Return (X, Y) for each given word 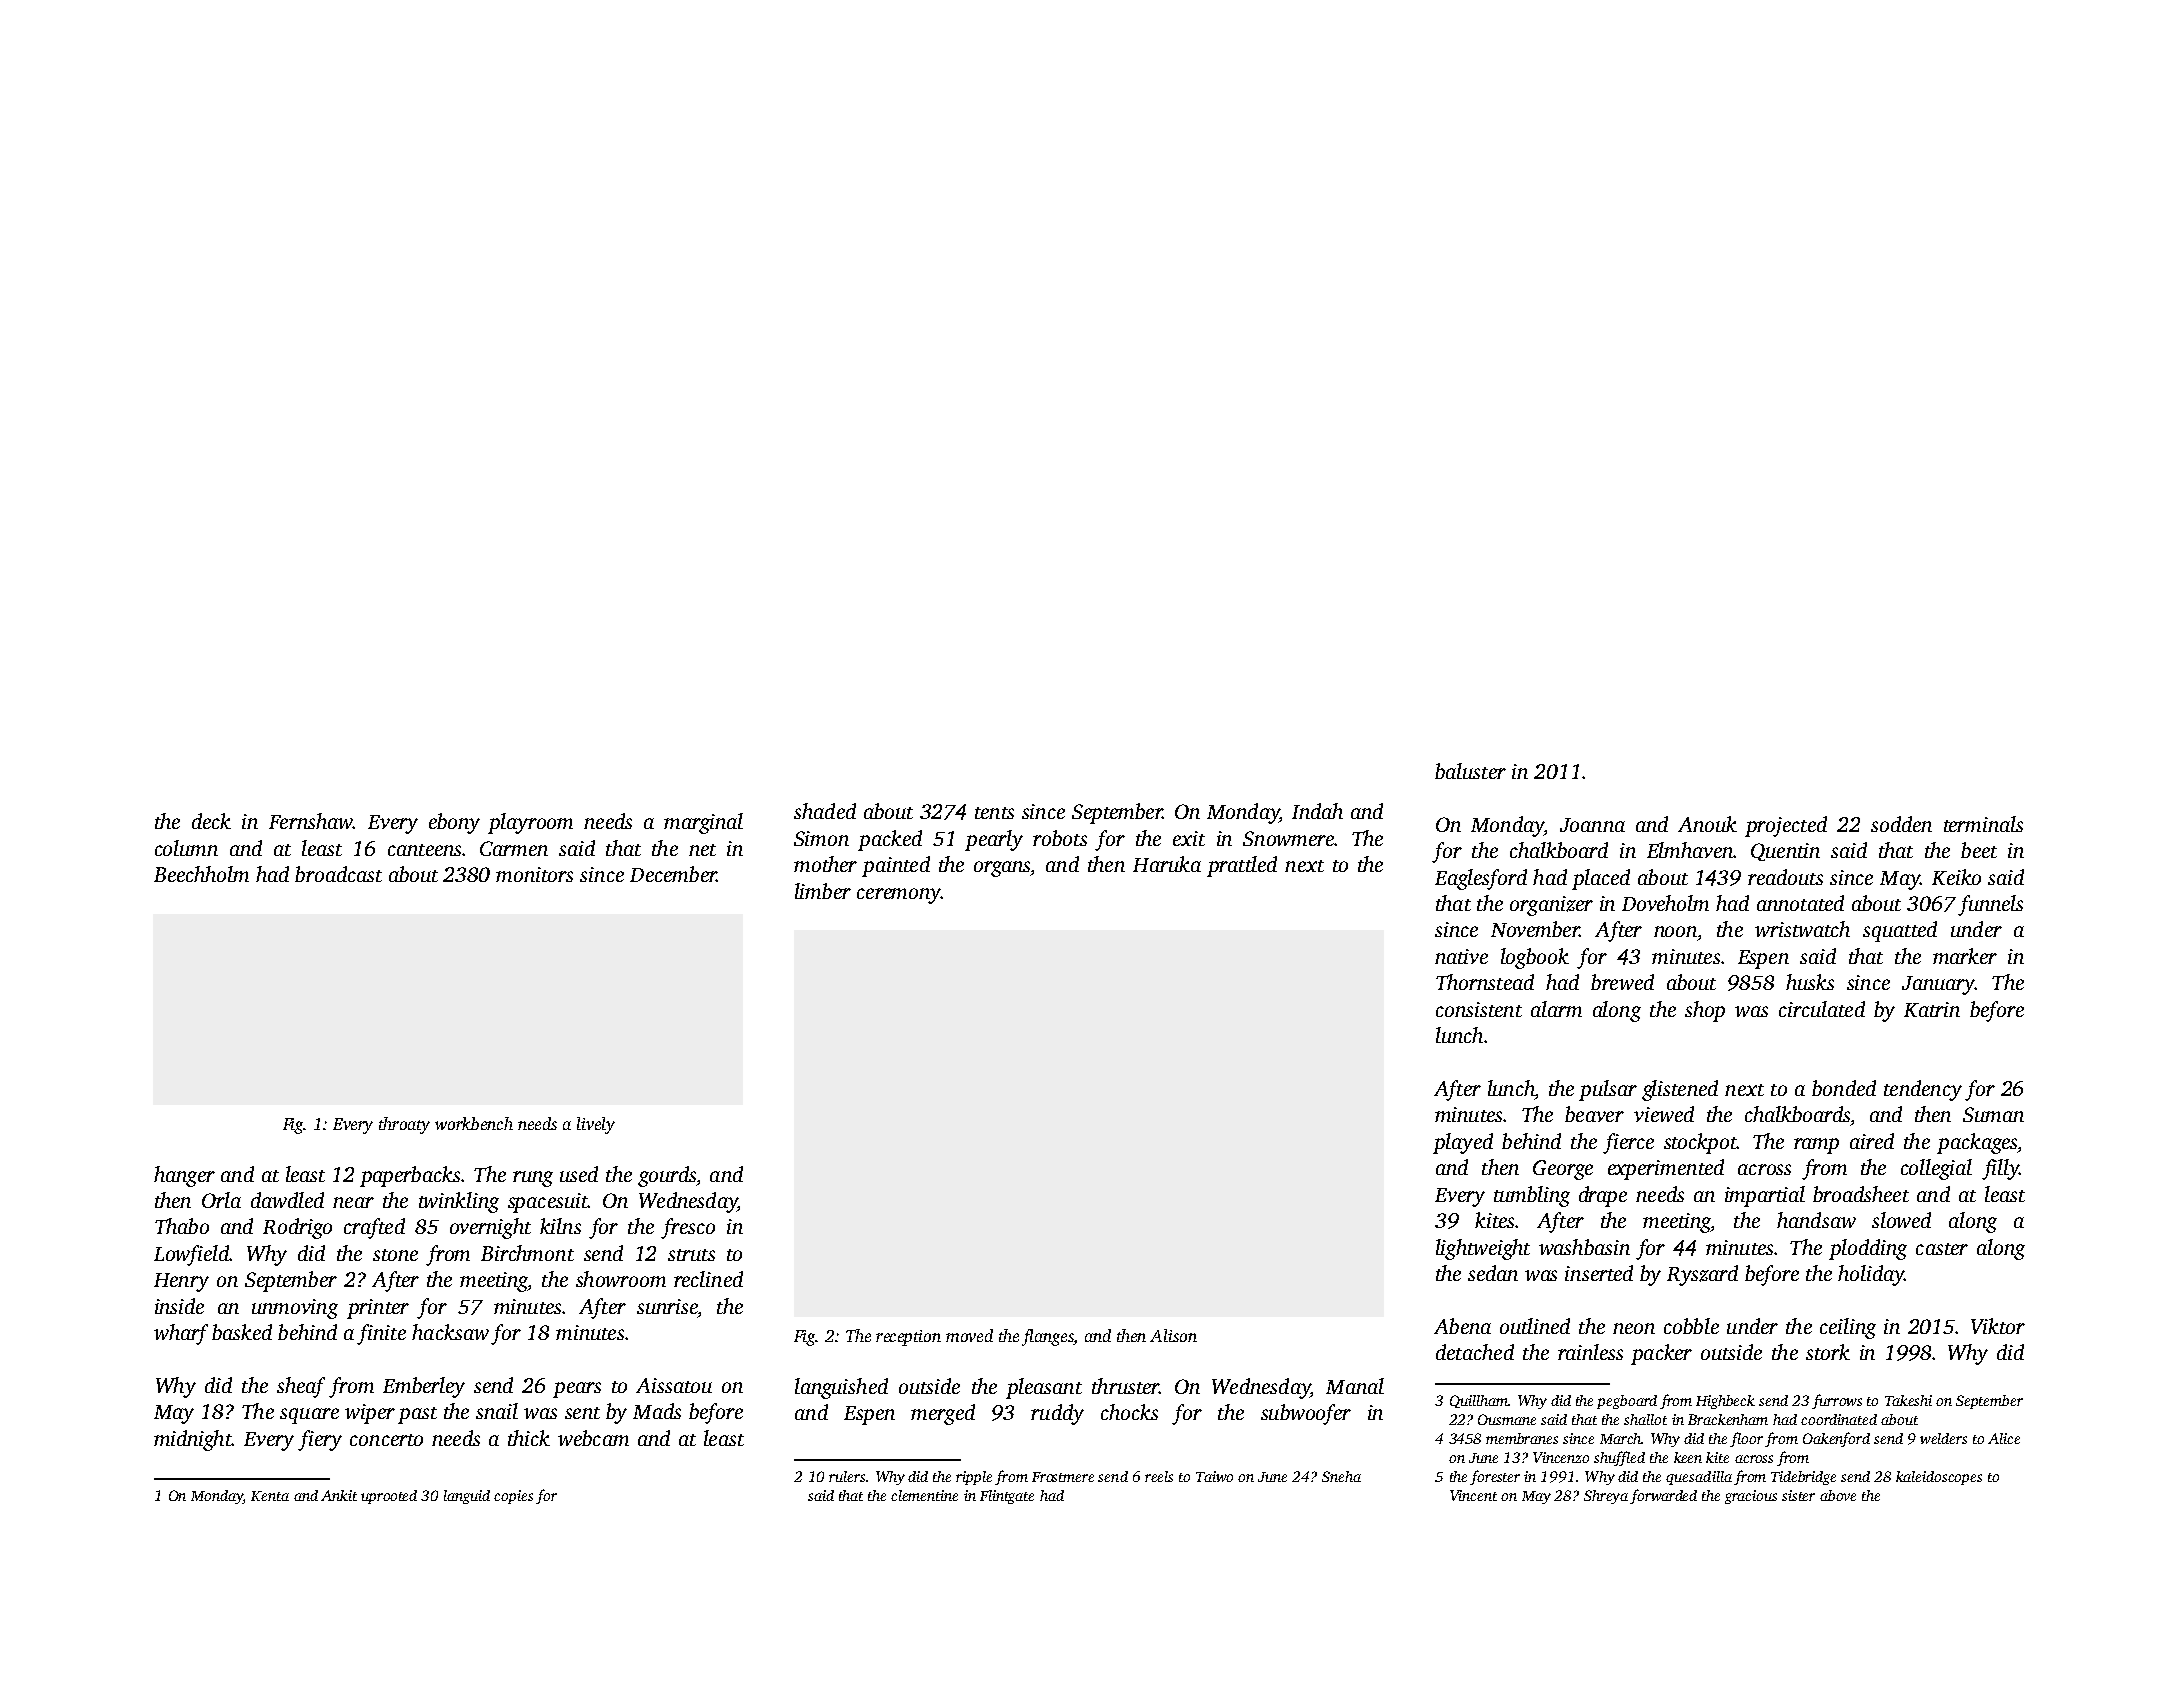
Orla (221, 1200)
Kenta (270, 1496)
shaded (825, 811)
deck (211, 821)
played (1463, 1143)
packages (1977, 1143)
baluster (1470, 771)
